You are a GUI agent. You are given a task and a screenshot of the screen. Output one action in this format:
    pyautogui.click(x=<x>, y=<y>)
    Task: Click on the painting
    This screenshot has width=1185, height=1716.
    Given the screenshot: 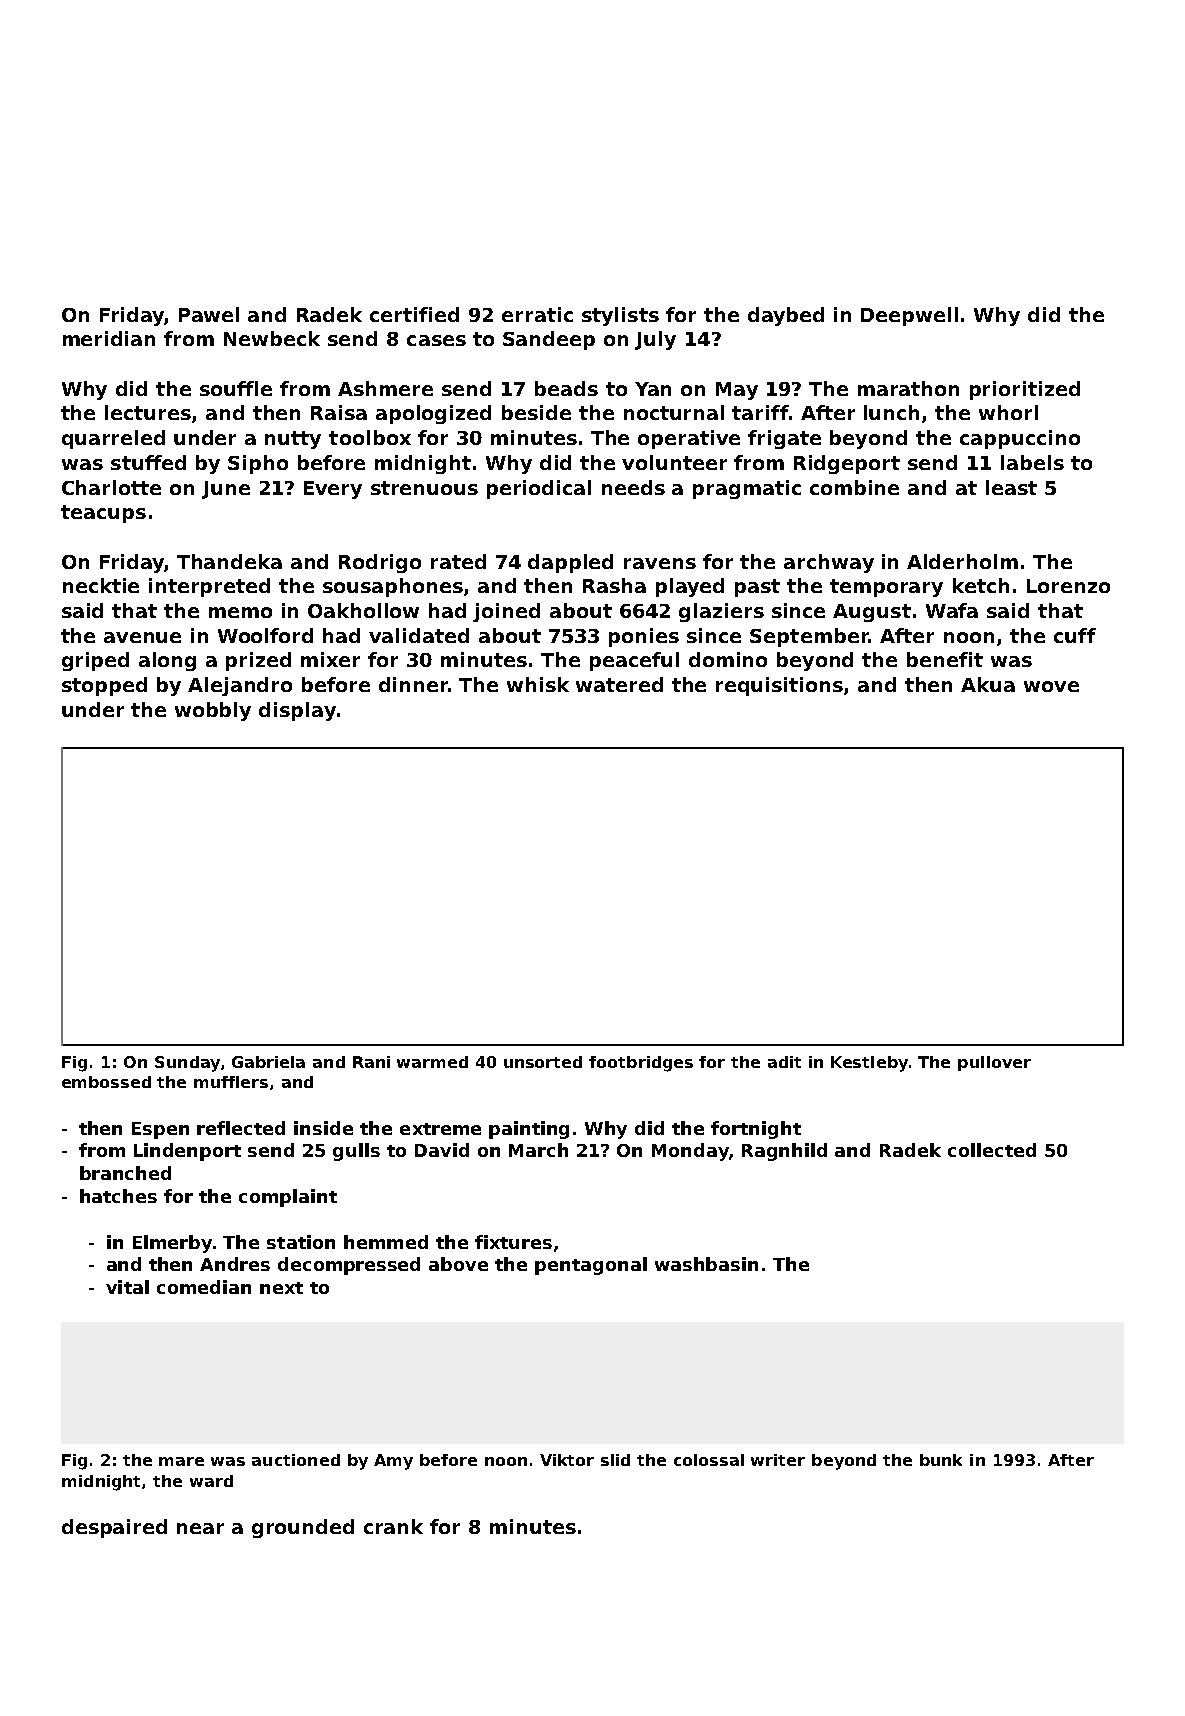 What is the action you would take?
    pyautogui.click(x=529, y=1130)
